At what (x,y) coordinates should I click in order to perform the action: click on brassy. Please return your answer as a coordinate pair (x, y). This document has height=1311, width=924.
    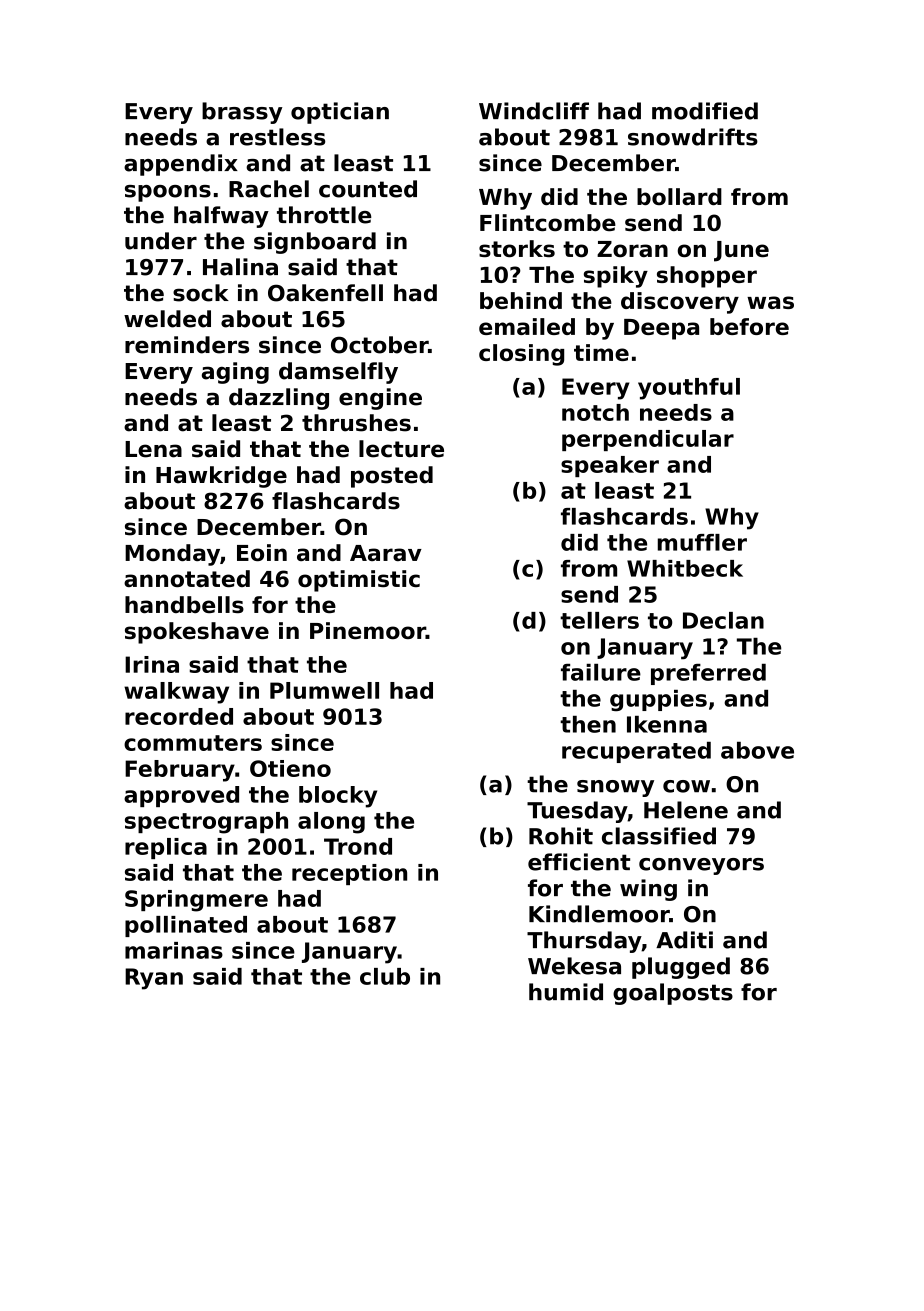
    Looking at the image, I should click on (242, 113).
